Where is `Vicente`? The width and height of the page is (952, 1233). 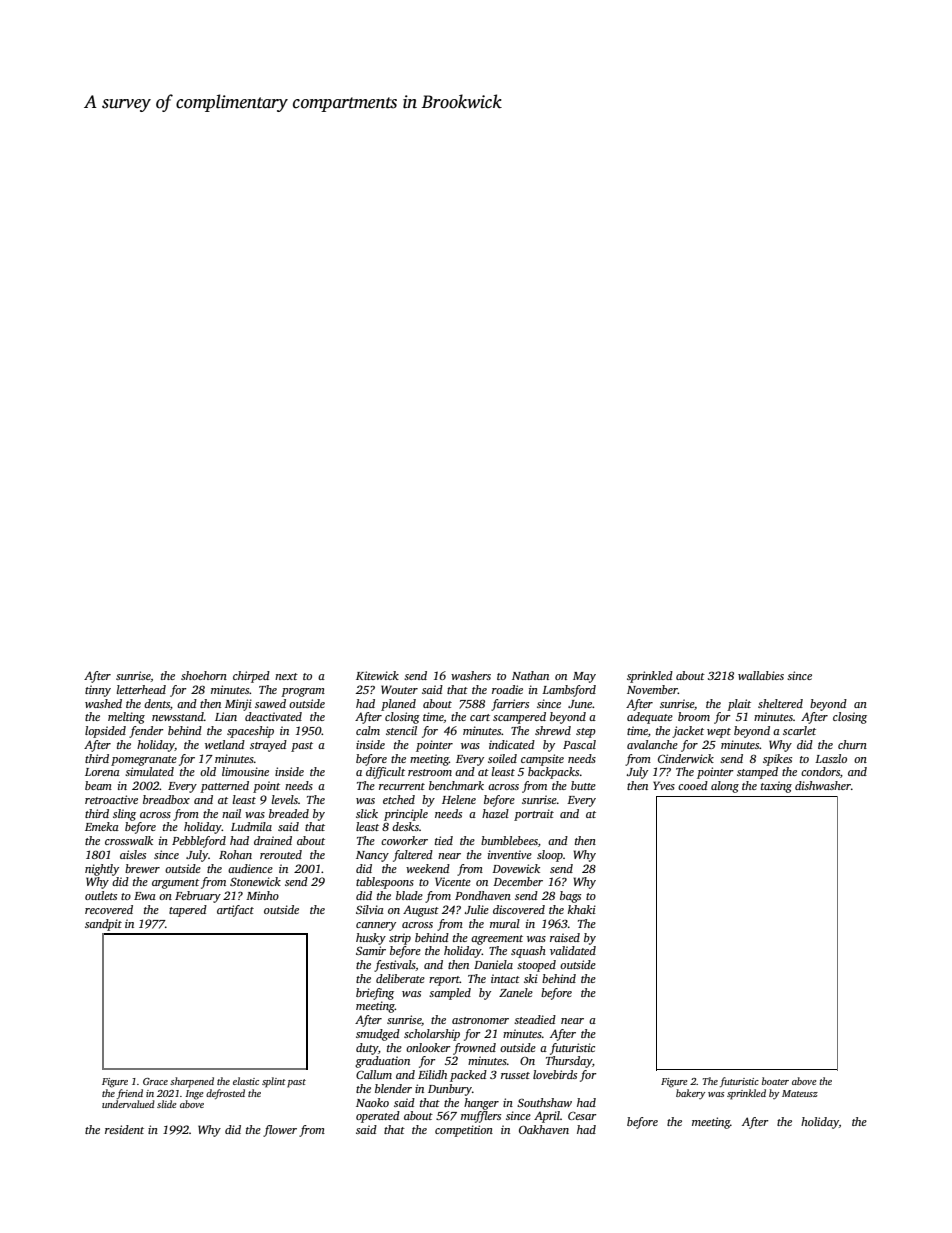
Vicente is located at coordinates (453, 881).
